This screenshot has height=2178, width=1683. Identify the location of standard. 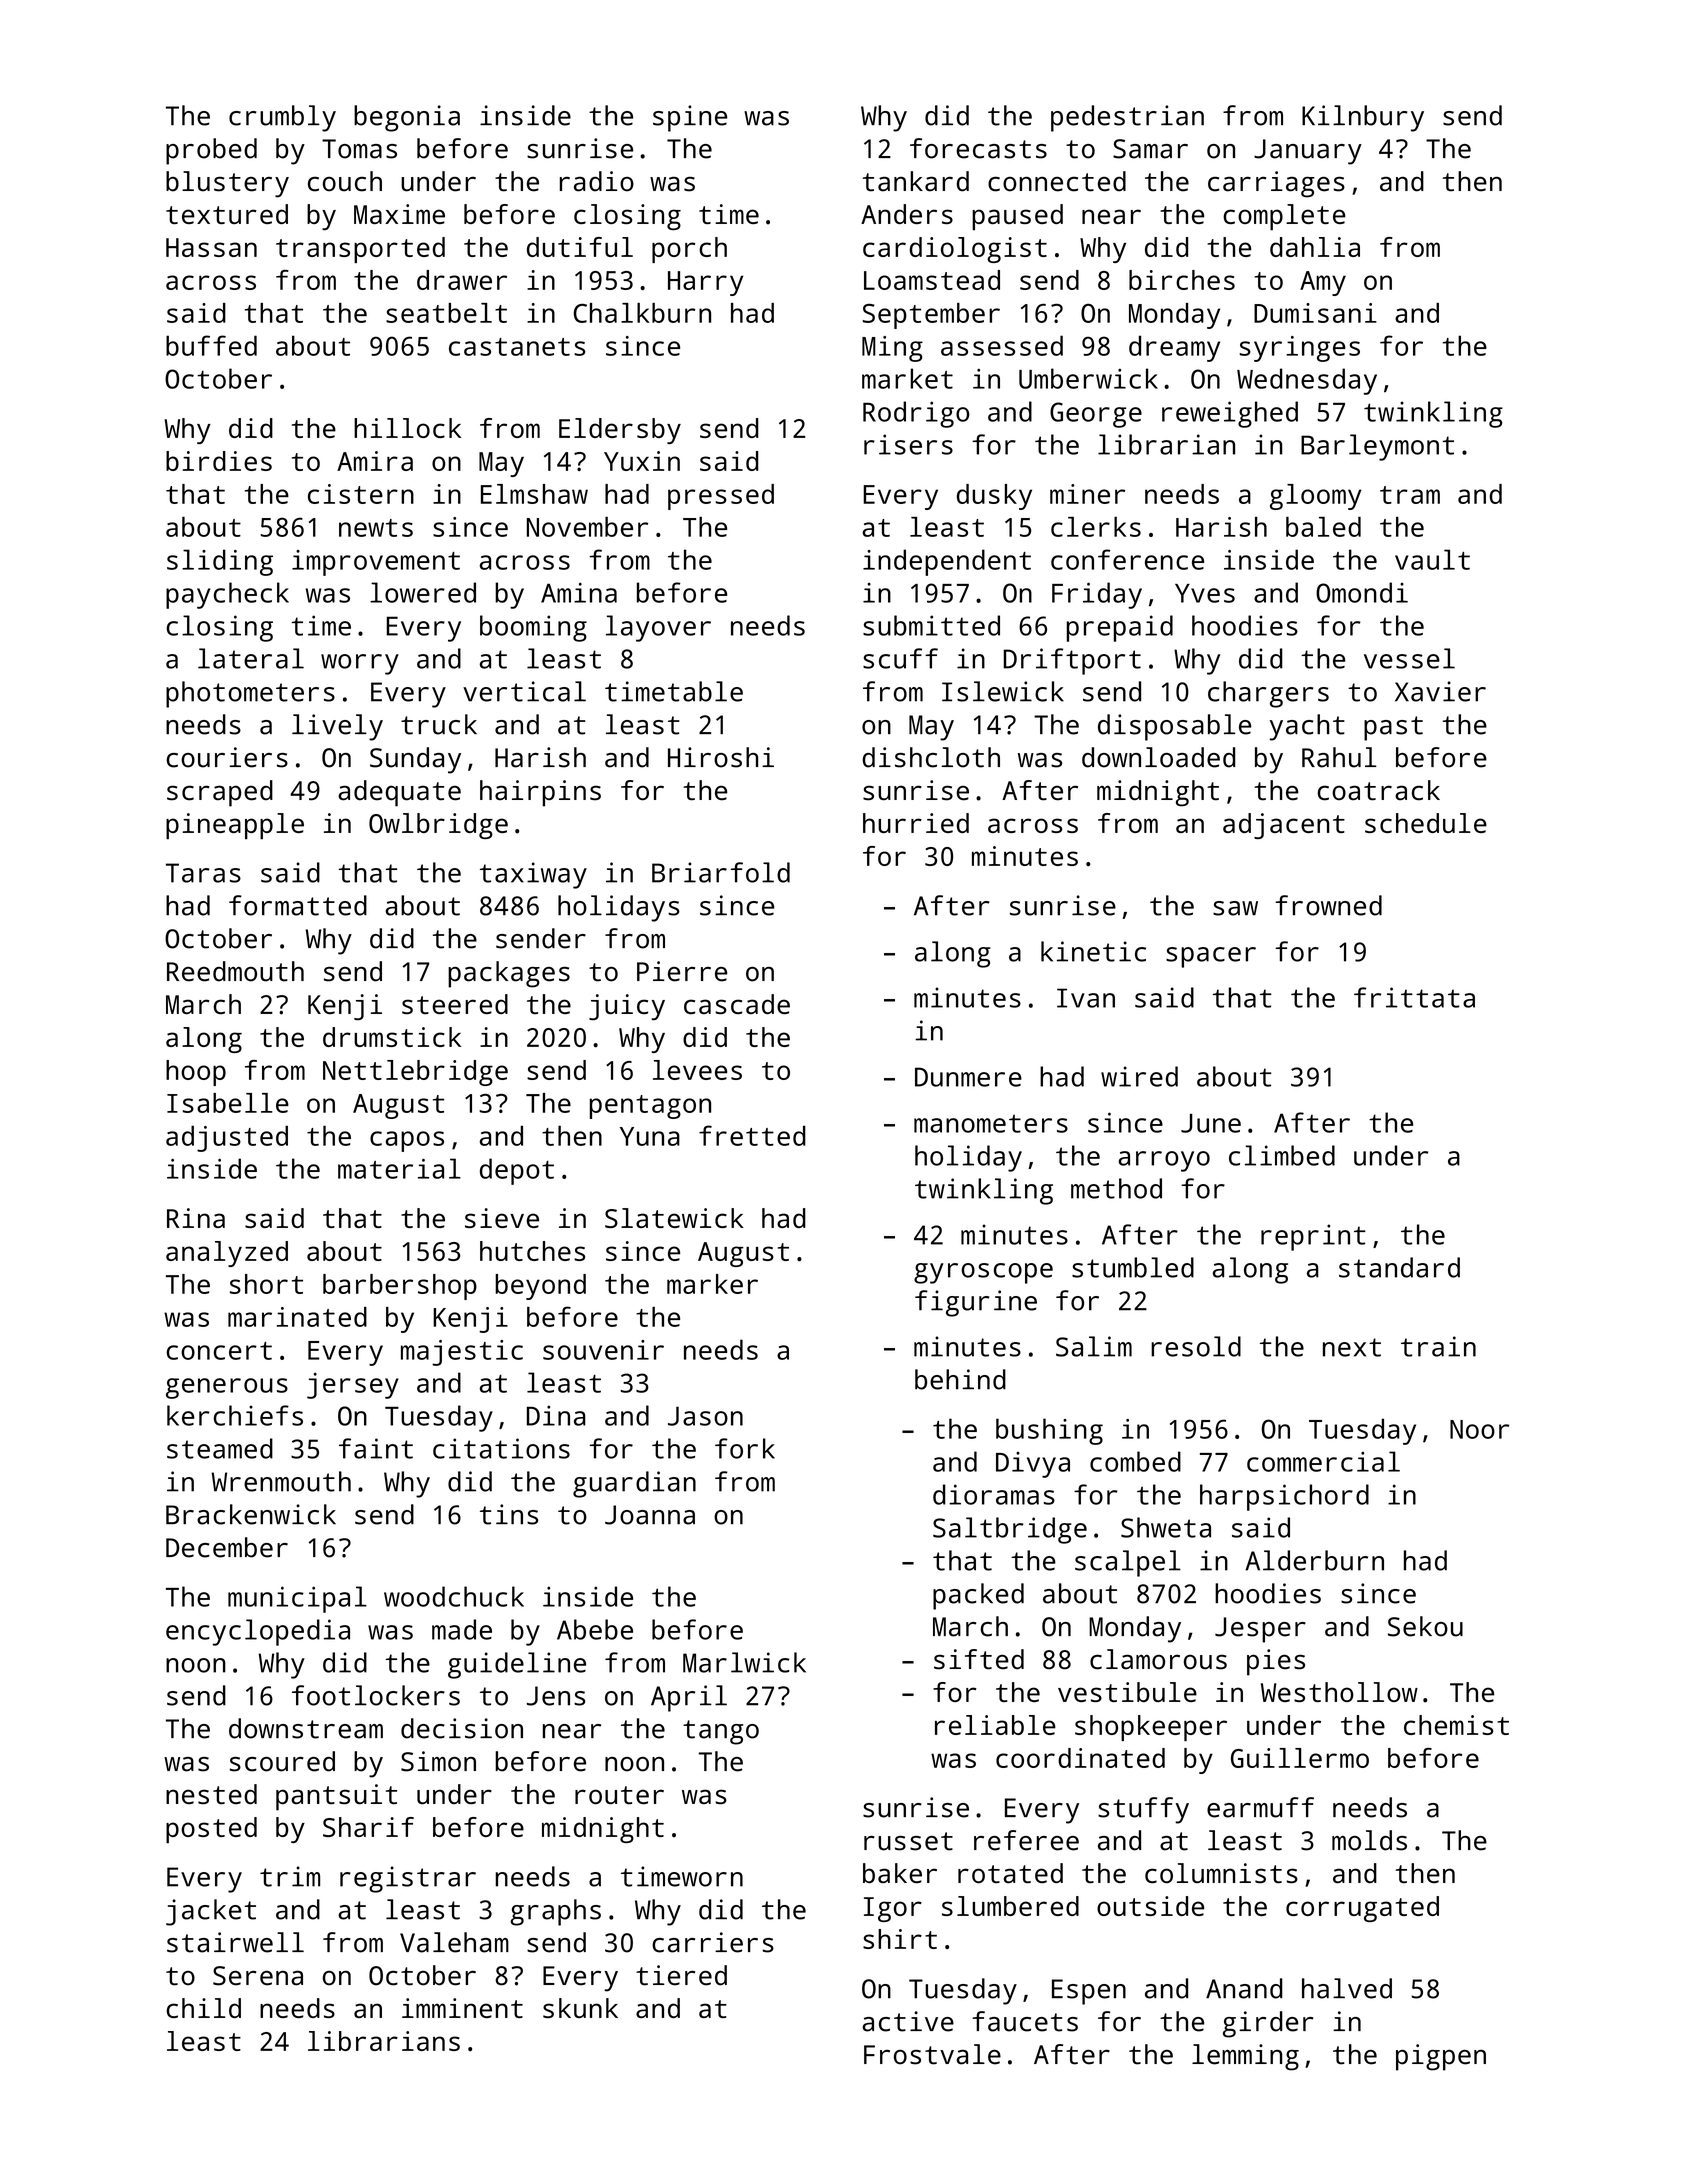
(1399, 1267).
